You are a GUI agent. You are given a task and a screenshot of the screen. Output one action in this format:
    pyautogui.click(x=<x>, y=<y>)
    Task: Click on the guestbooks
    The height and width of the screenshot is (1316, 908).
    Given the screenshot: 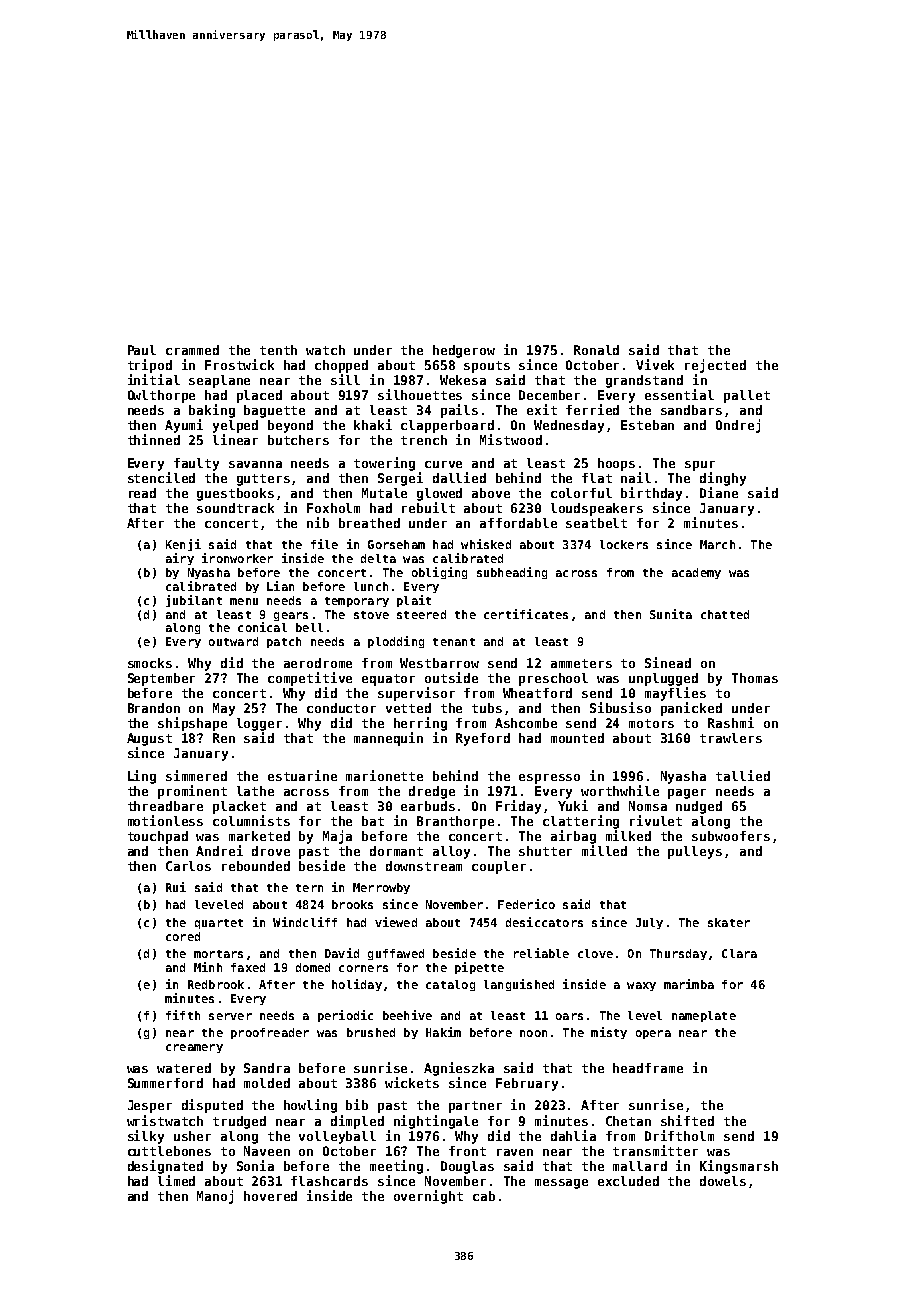 What is the action you would take?
    pyautogui.click(x=235, y=494)
